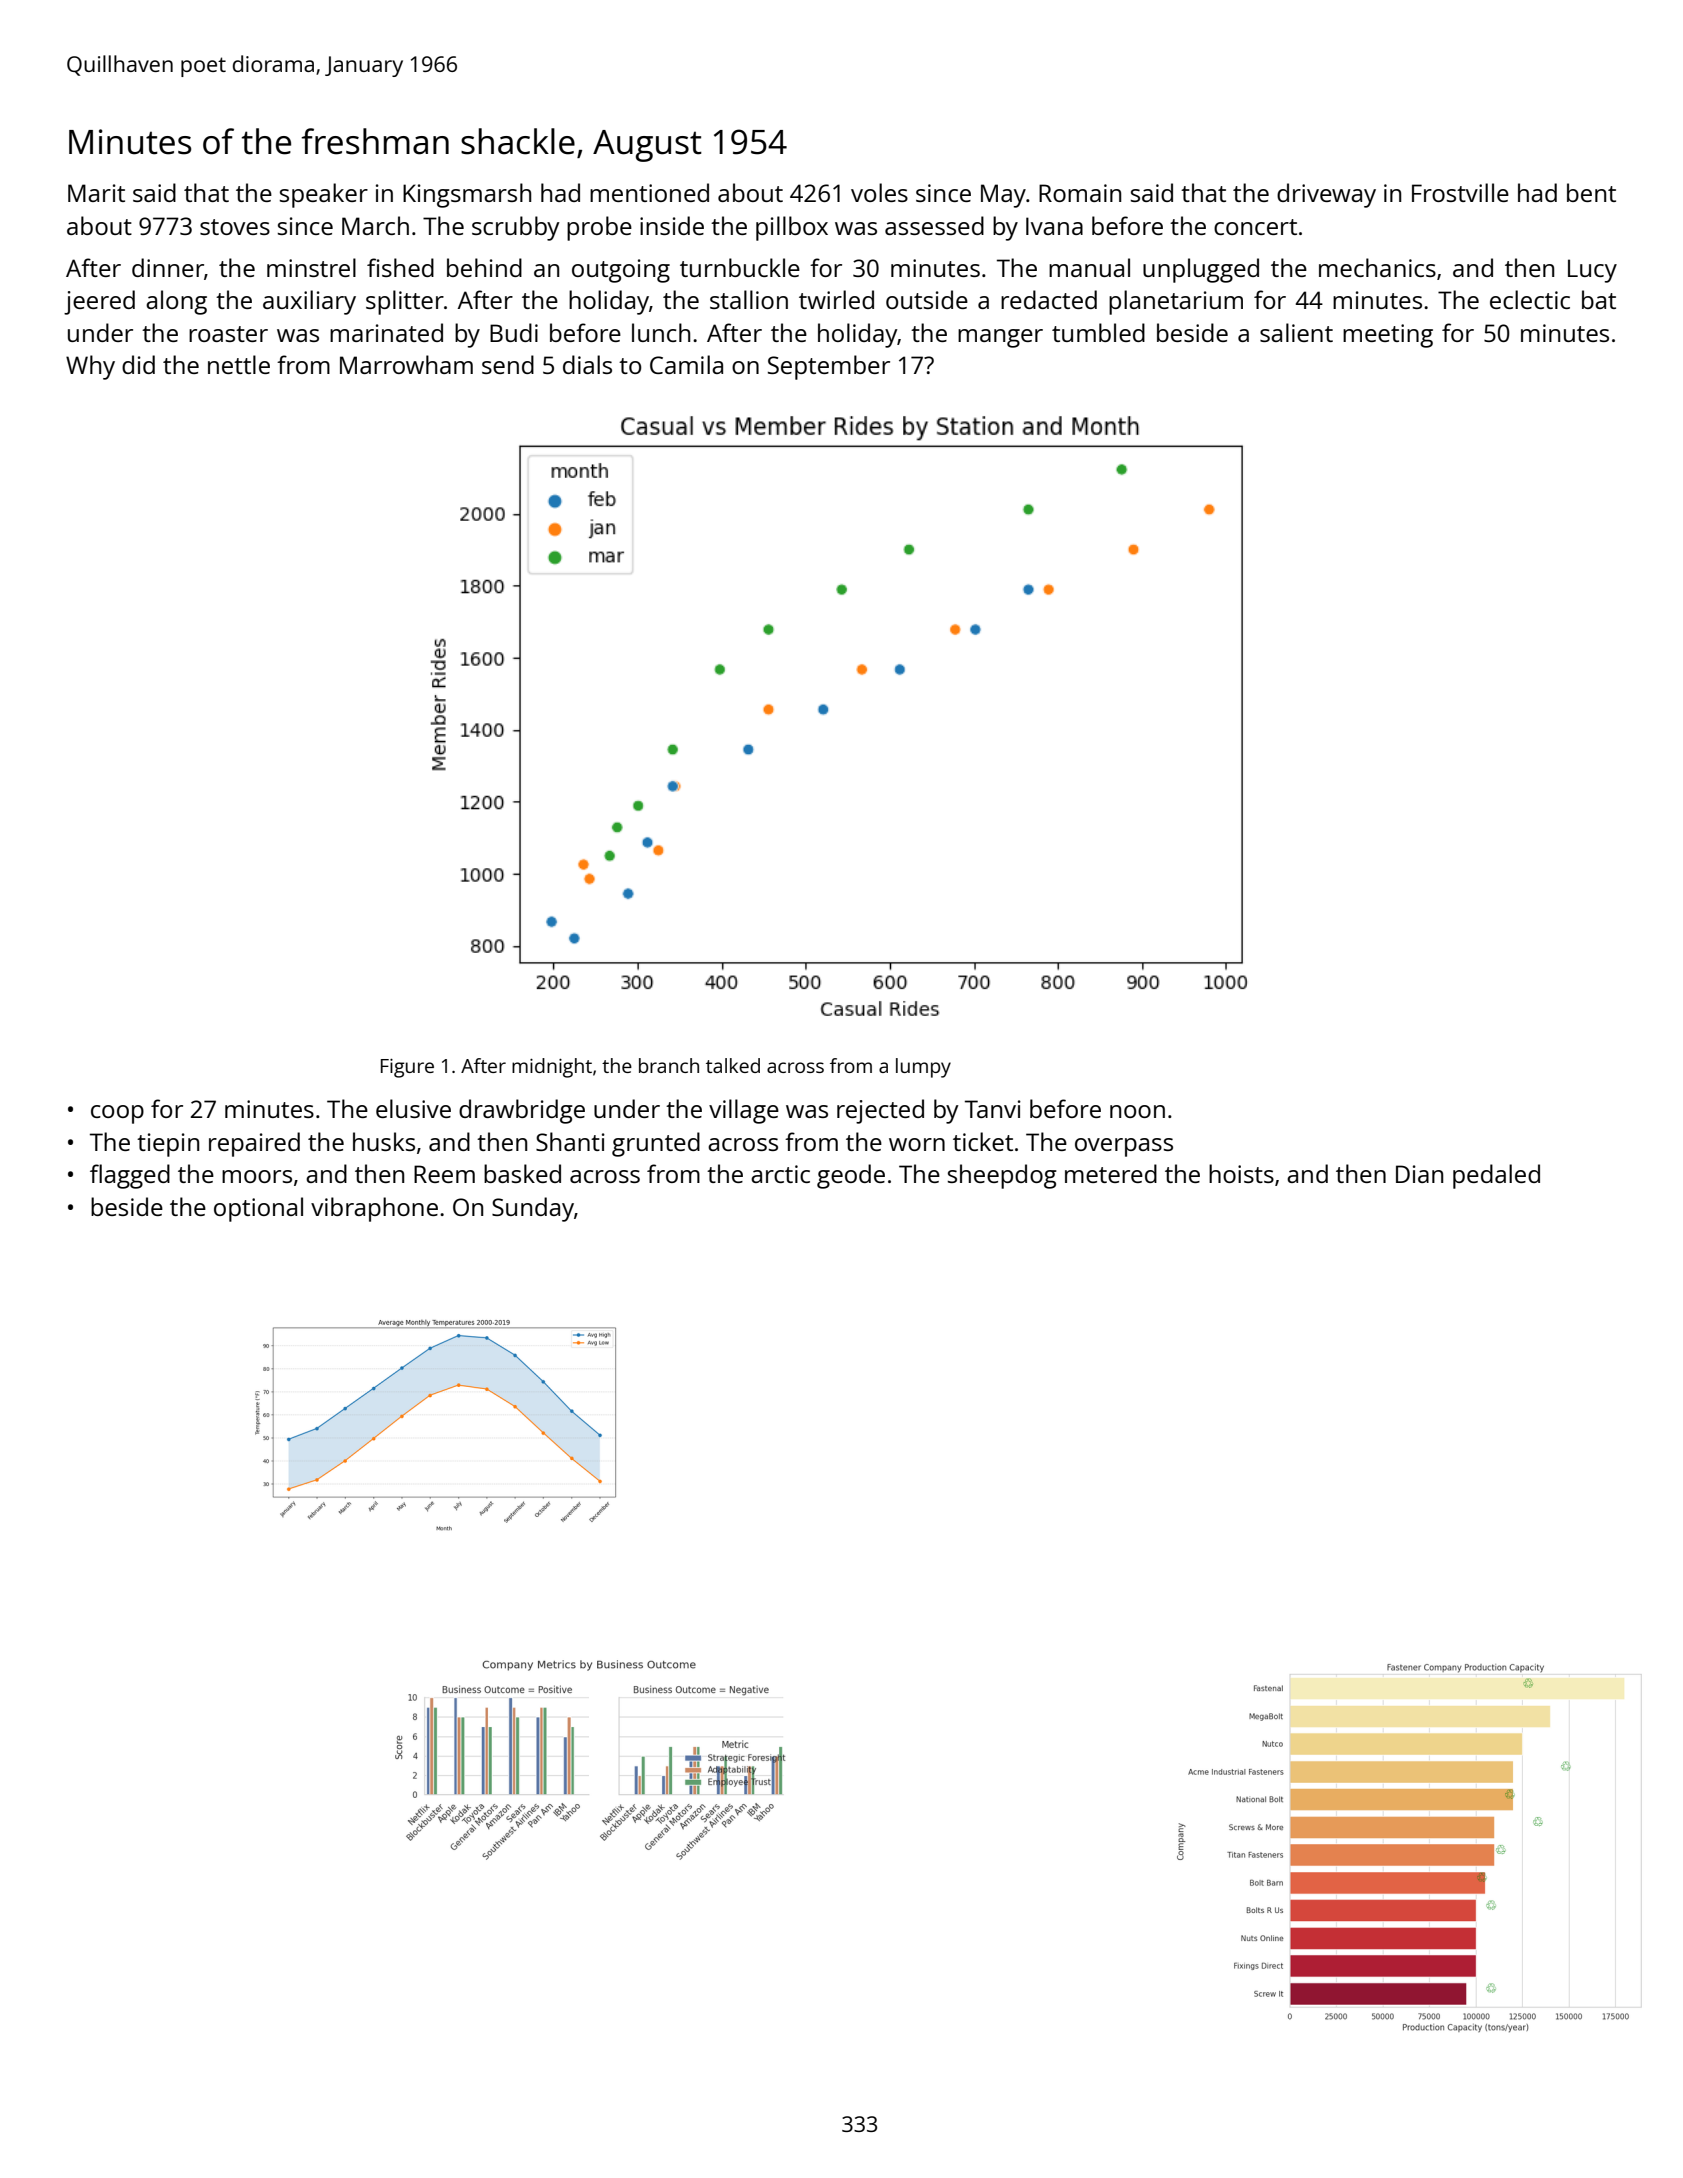 The width and height of the screenshot is (1683, 2178). Describe the element at coordinates (917, 1144) in the screenshot. I see `worn` at that location.
